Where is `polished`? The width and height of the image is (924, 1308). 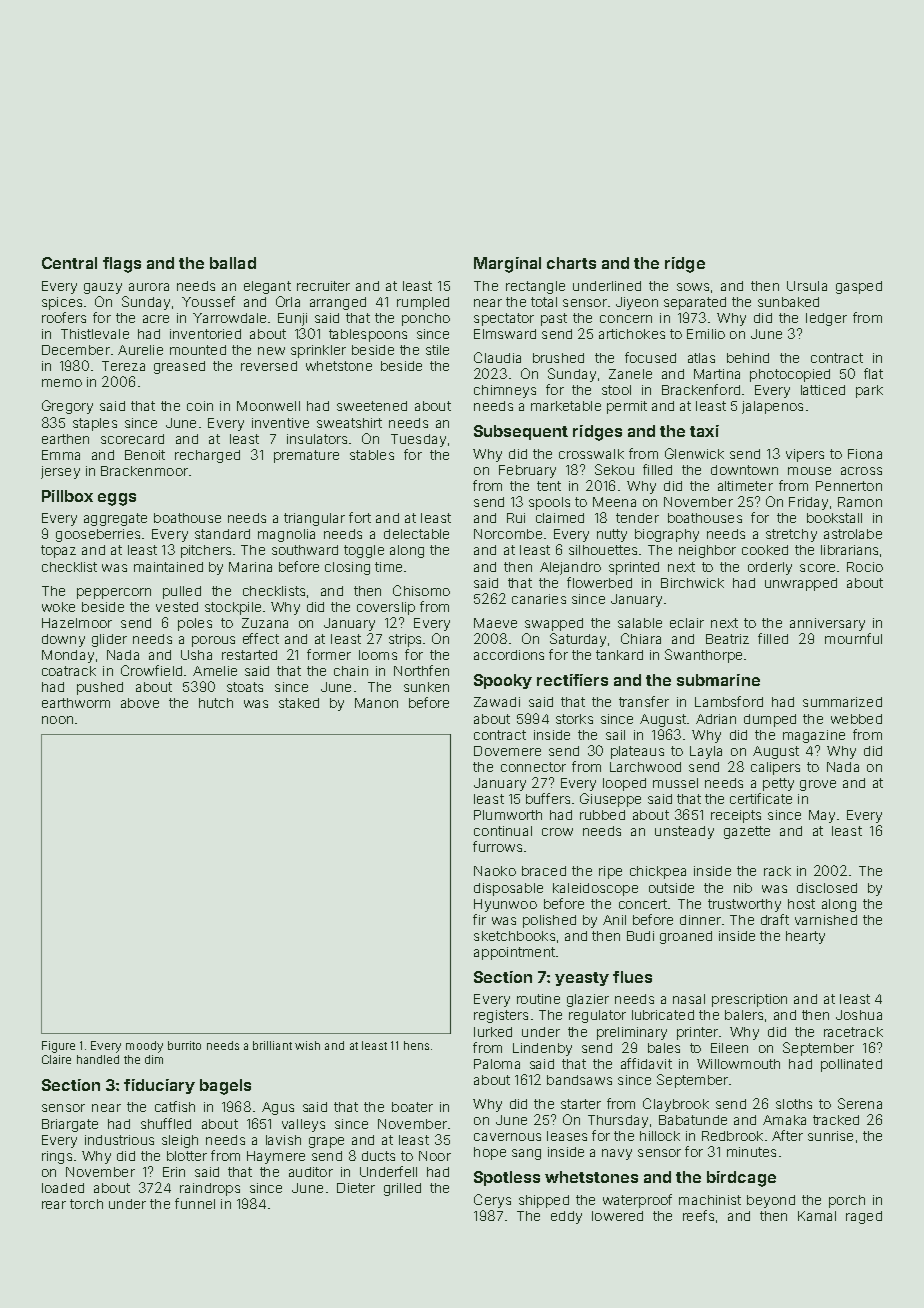 polished is located at coordinates (549, 921).
